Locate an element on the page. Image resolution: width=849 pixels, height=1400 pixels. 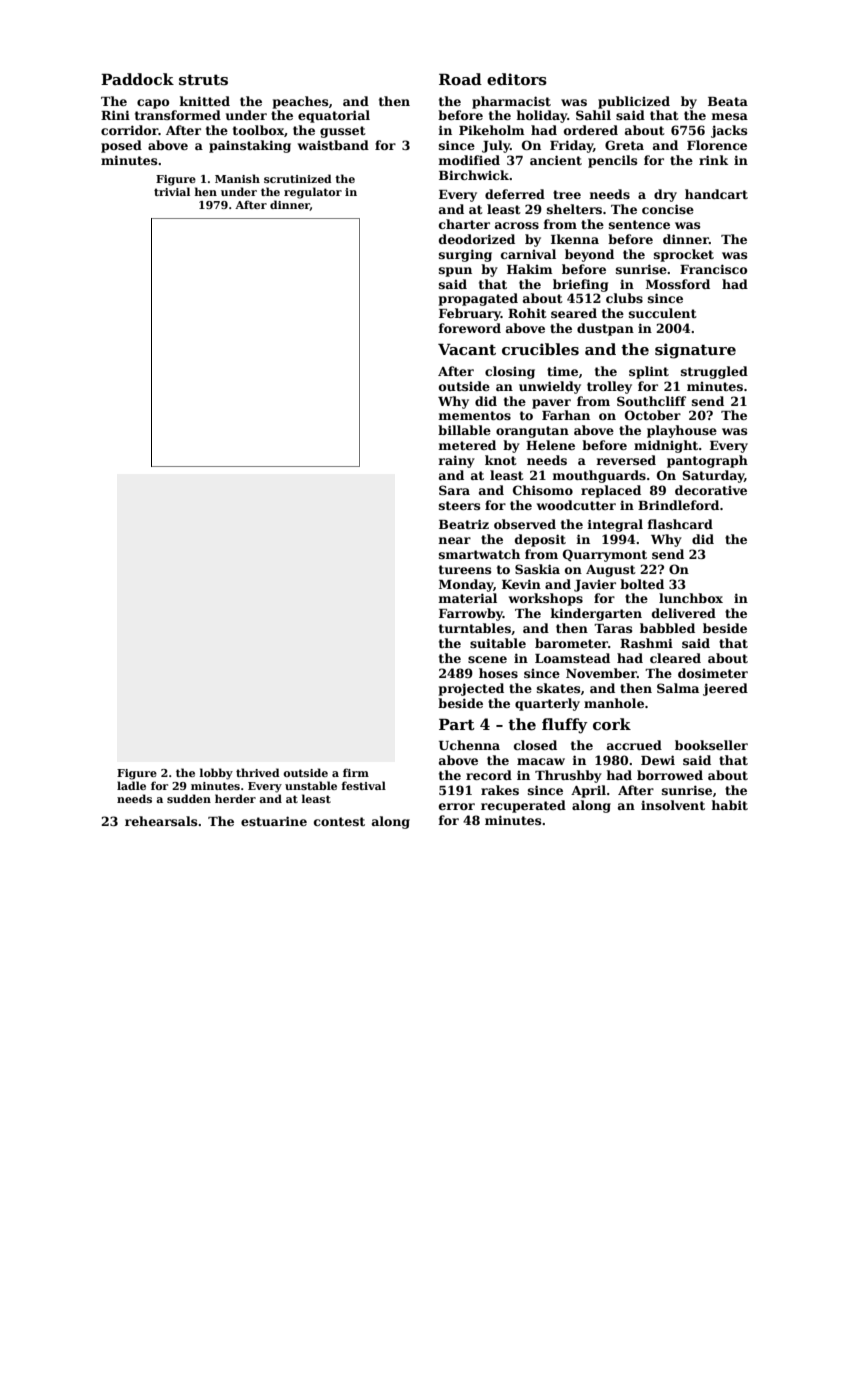
estuarine is located at coordinates (274, 821).
